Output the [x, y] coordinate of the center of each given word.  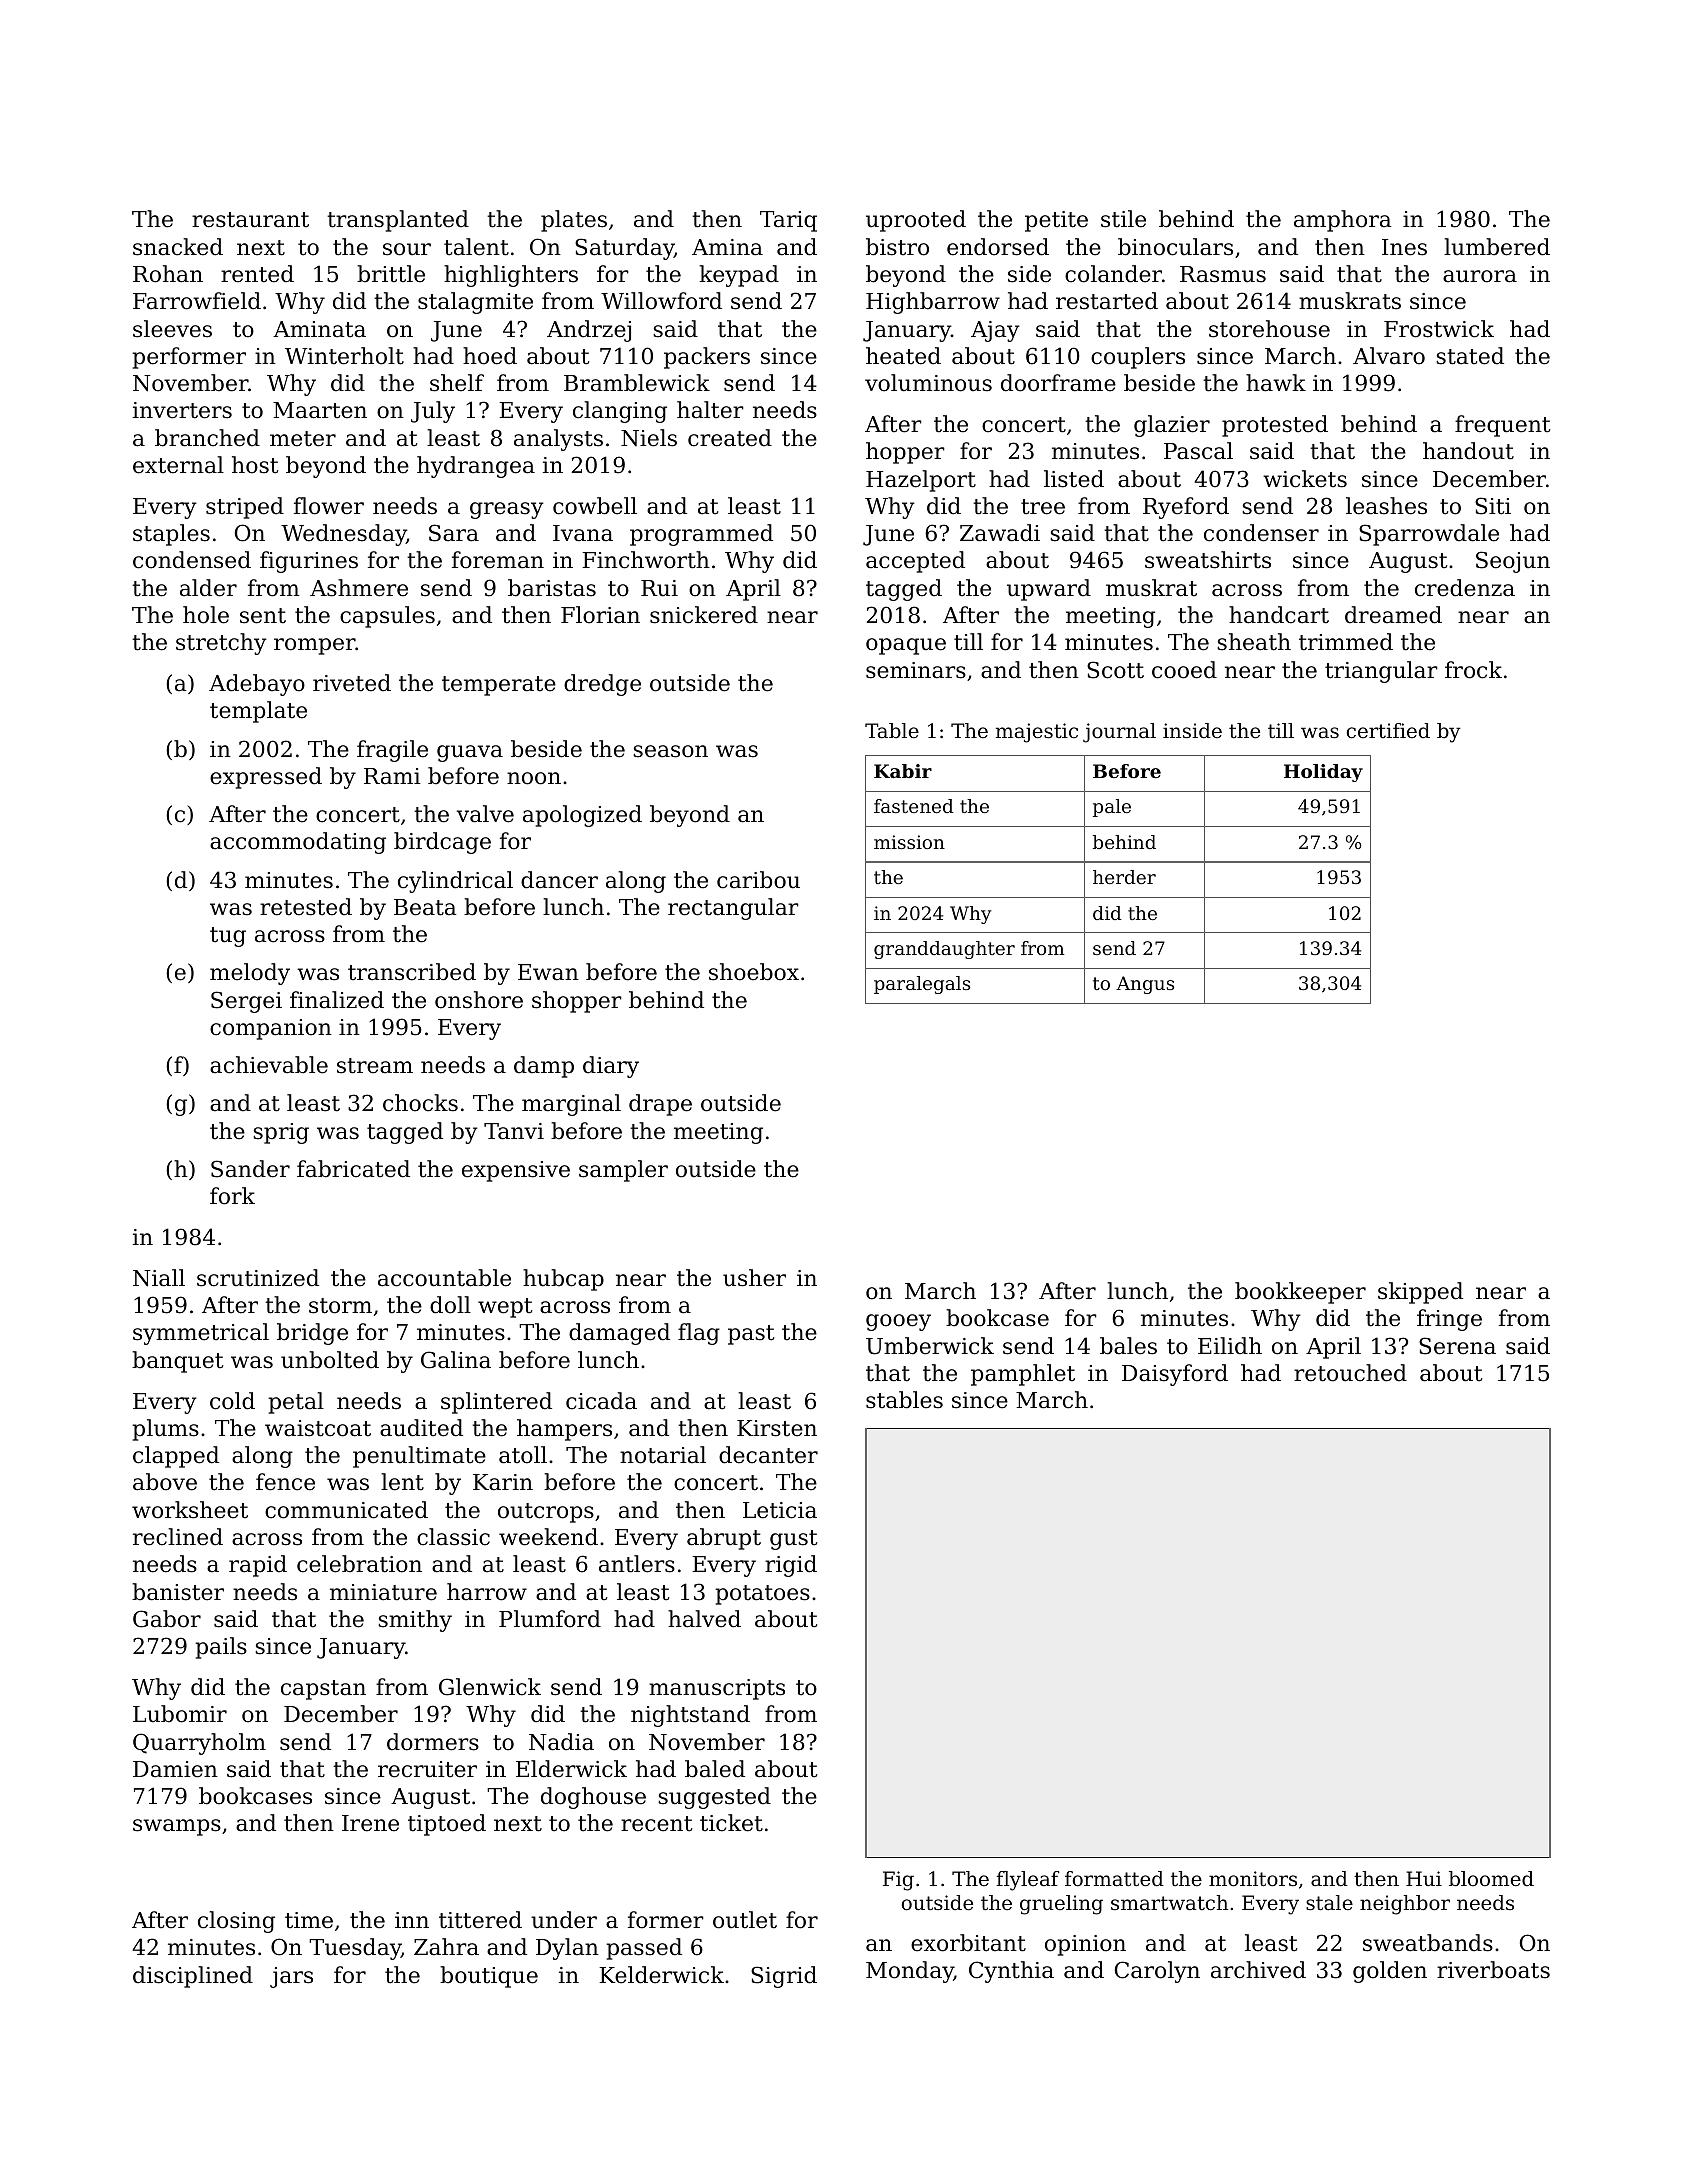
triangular [1381, 672]
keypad [739, 276]
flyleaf [1028, 1881]
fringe [1449, 1320]
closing [236, 1922]
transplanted [398, 221]
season [670, 751]
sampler [623, 1171]
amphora [1343, 221]
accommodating [298, 843]
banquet [177, 1362]
